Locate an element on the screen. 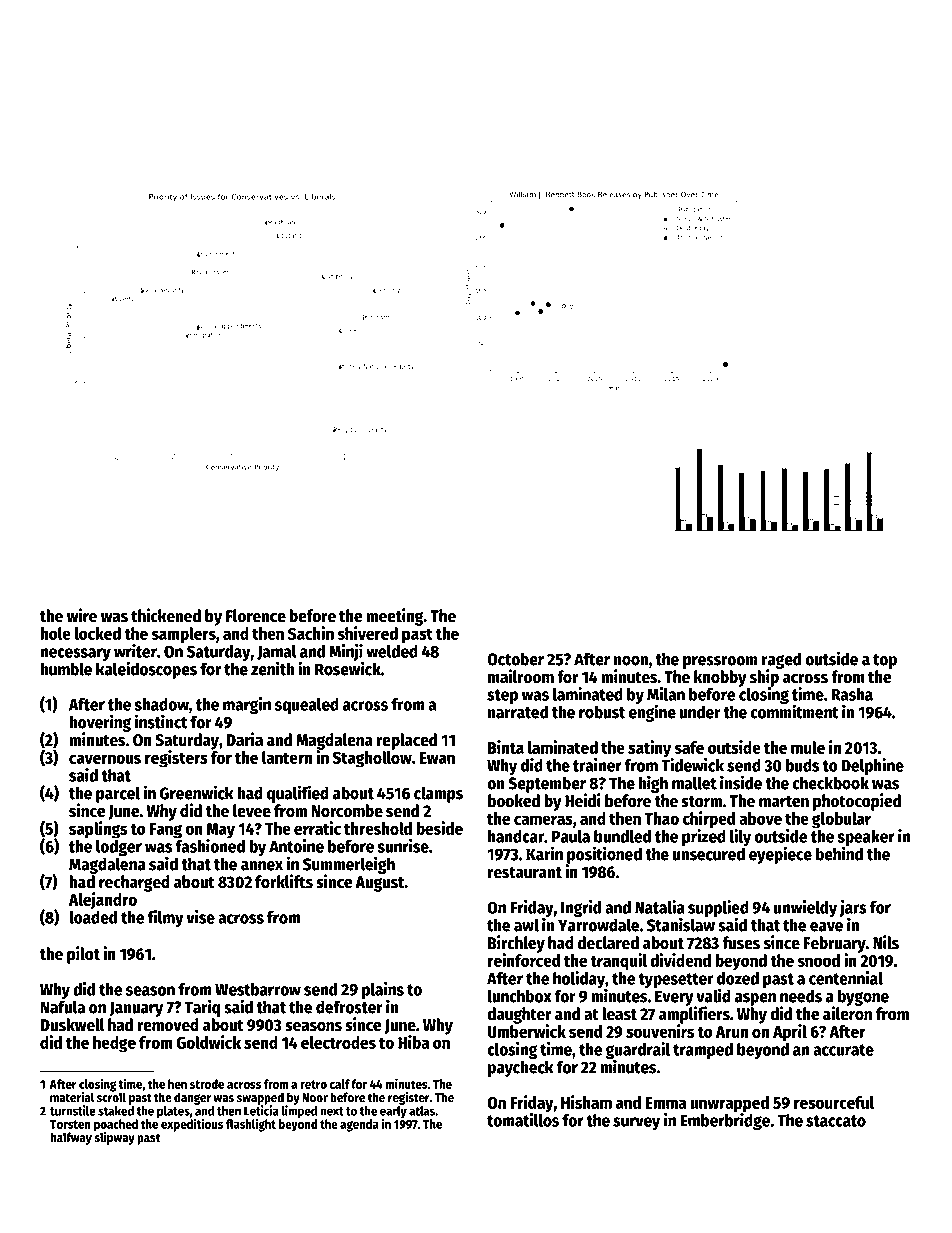  raged is located at coordinates (781, 660).
